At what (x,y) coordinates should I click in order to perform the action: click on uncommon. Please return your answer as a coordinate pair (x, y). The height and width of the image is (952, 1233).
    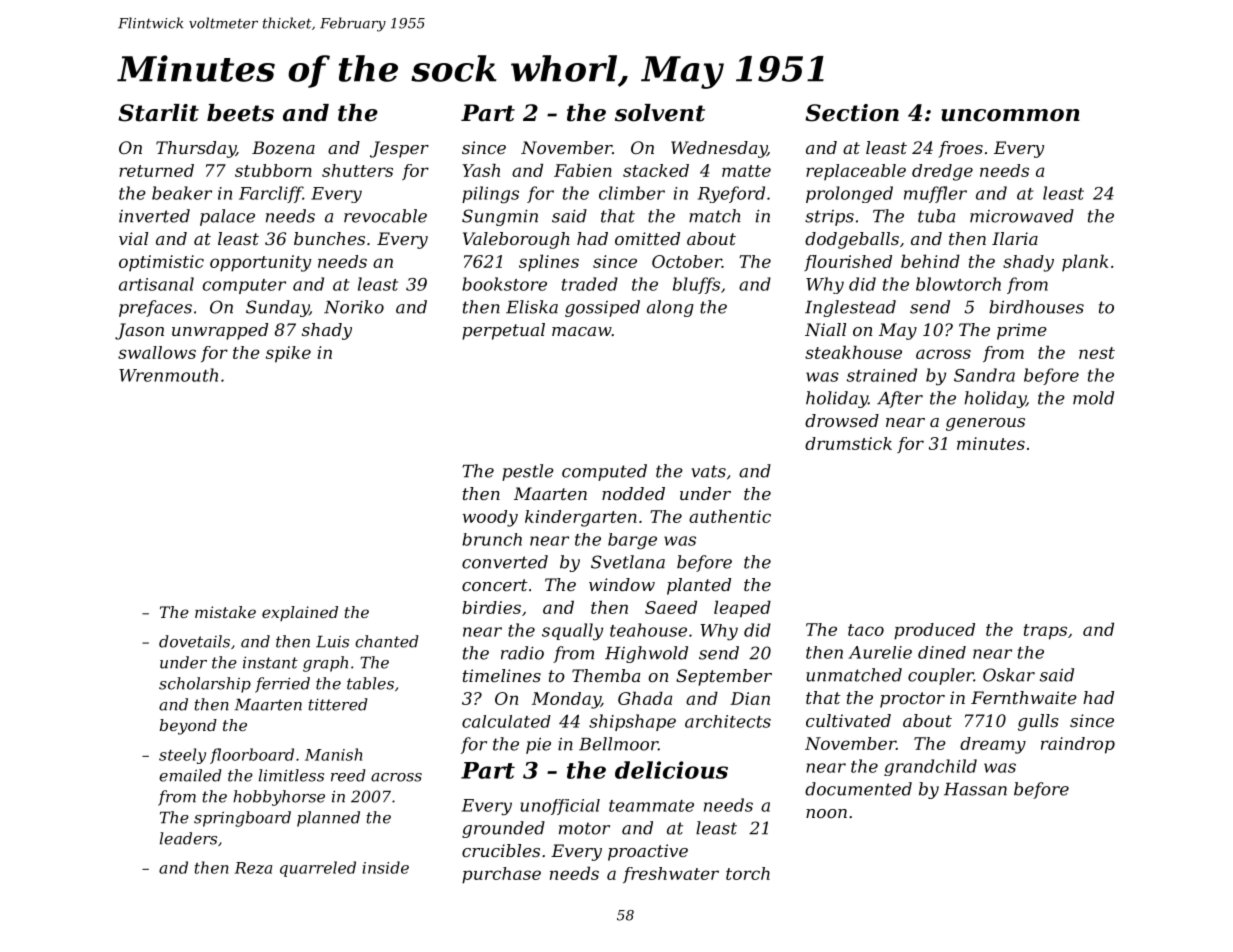
    Looking at the image, I should click on (1010, 115).
